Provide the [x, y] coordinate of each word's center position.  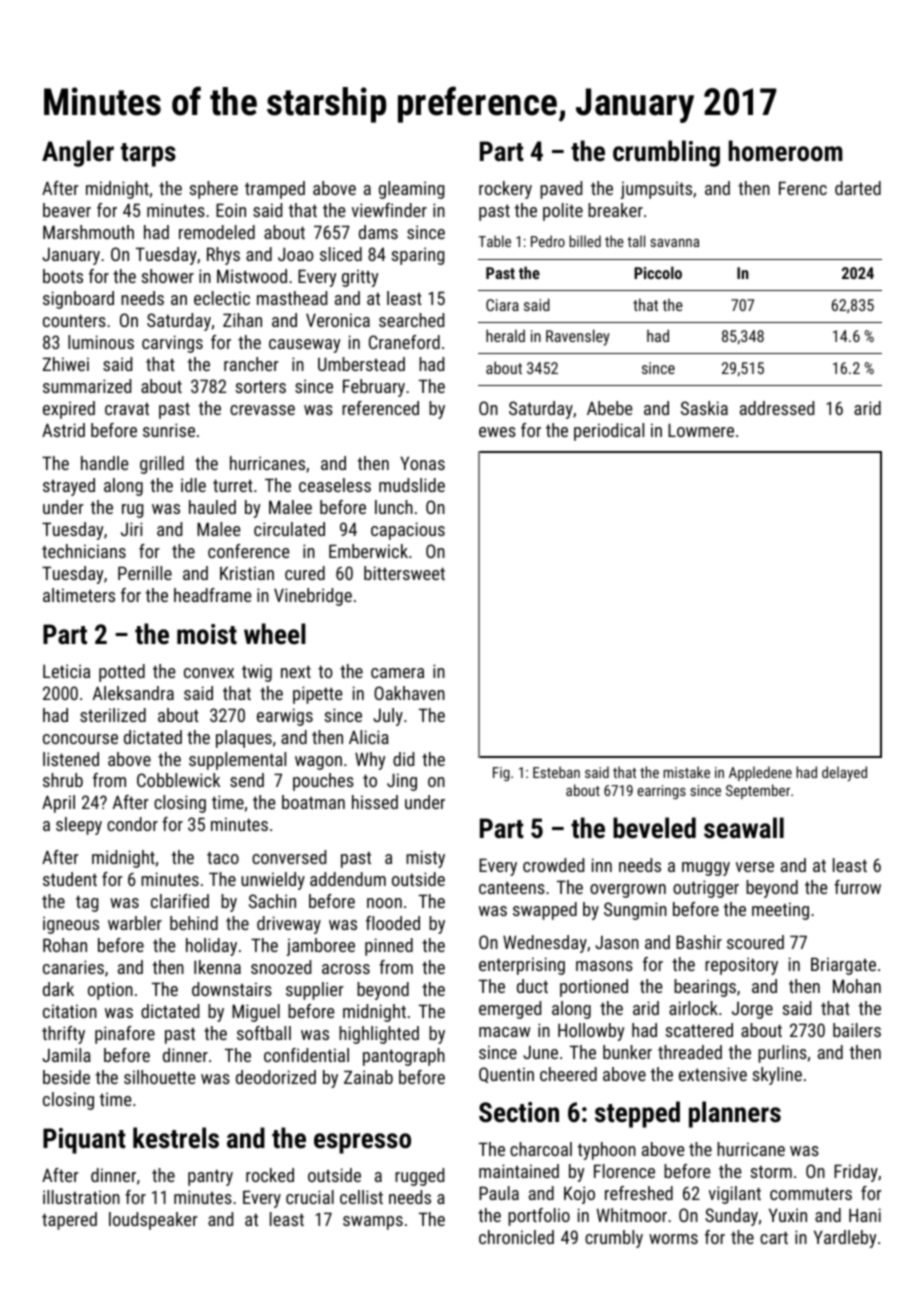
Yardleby [845, 1239]
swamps [373, 1223]
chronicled [516, 1237]
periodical [609, 432]
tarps [148, 155]
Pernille [145, 573]
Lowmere [701, 430]
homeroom [786, 151]
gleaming [411, 190]
